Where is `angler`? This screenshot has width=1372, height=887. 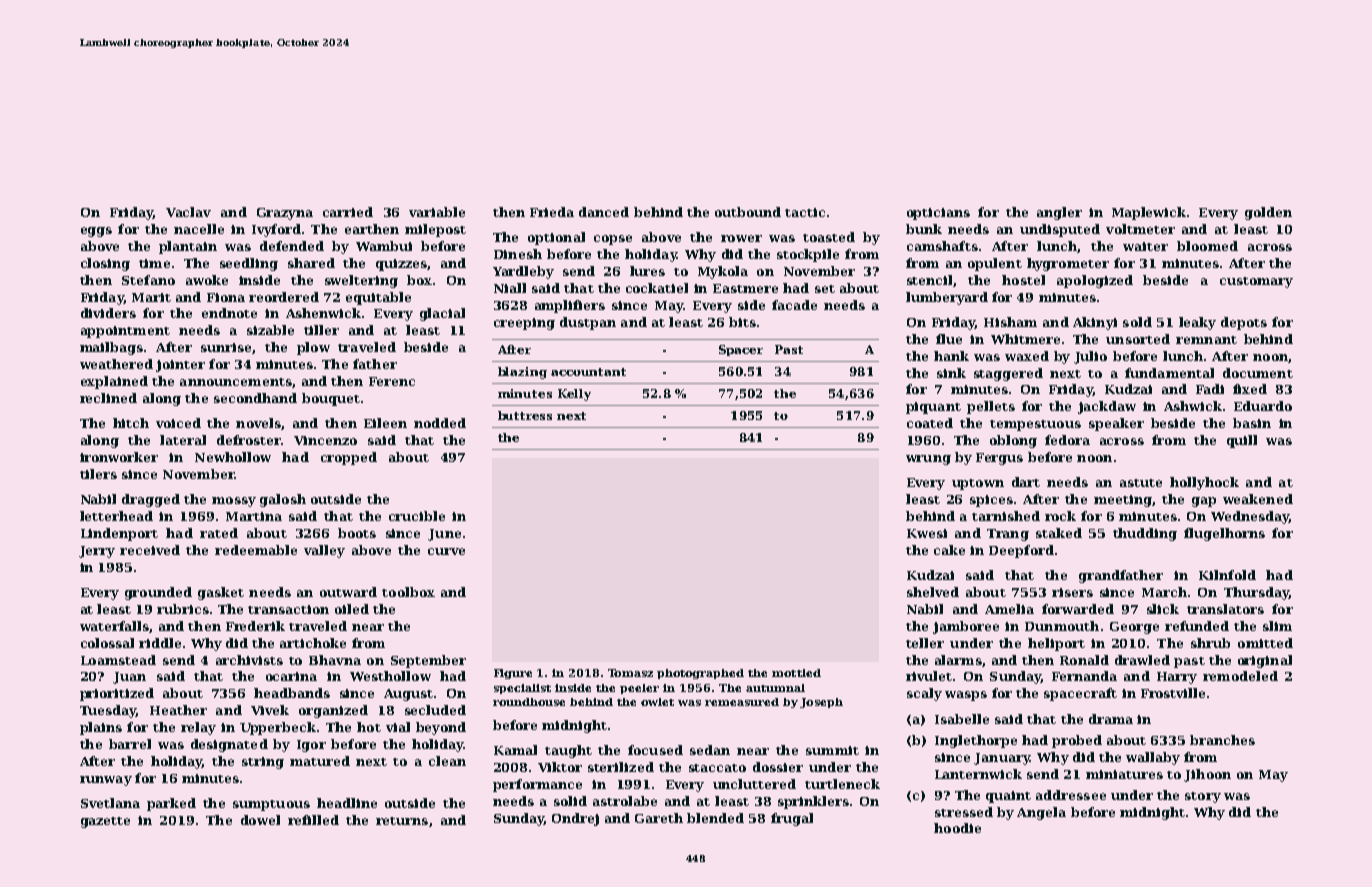 angler is located at coordinates (1059, 213).
